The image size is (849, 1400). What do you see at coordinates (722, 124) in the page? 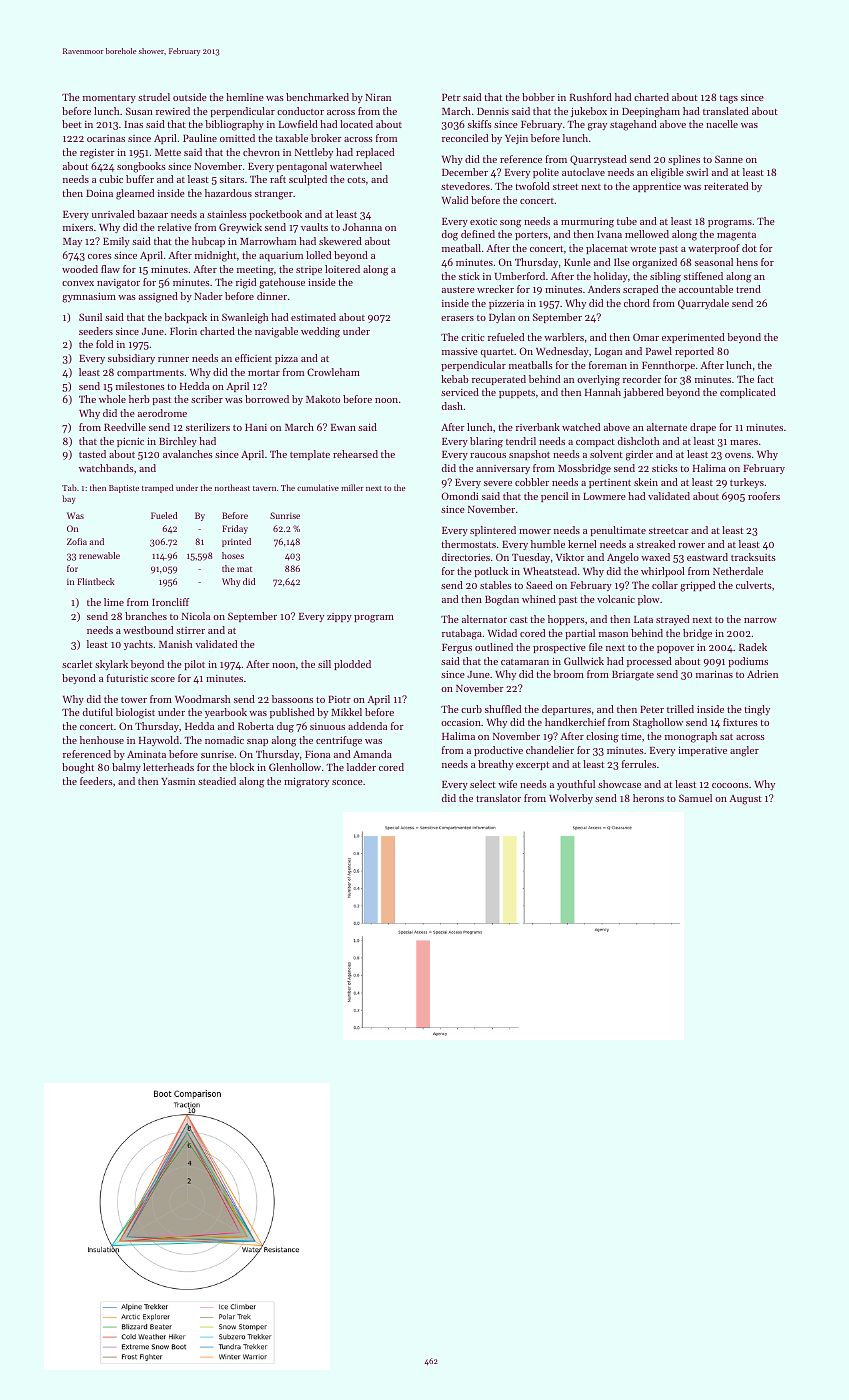
I see `nacelle` at bounding box center [722, 124].
